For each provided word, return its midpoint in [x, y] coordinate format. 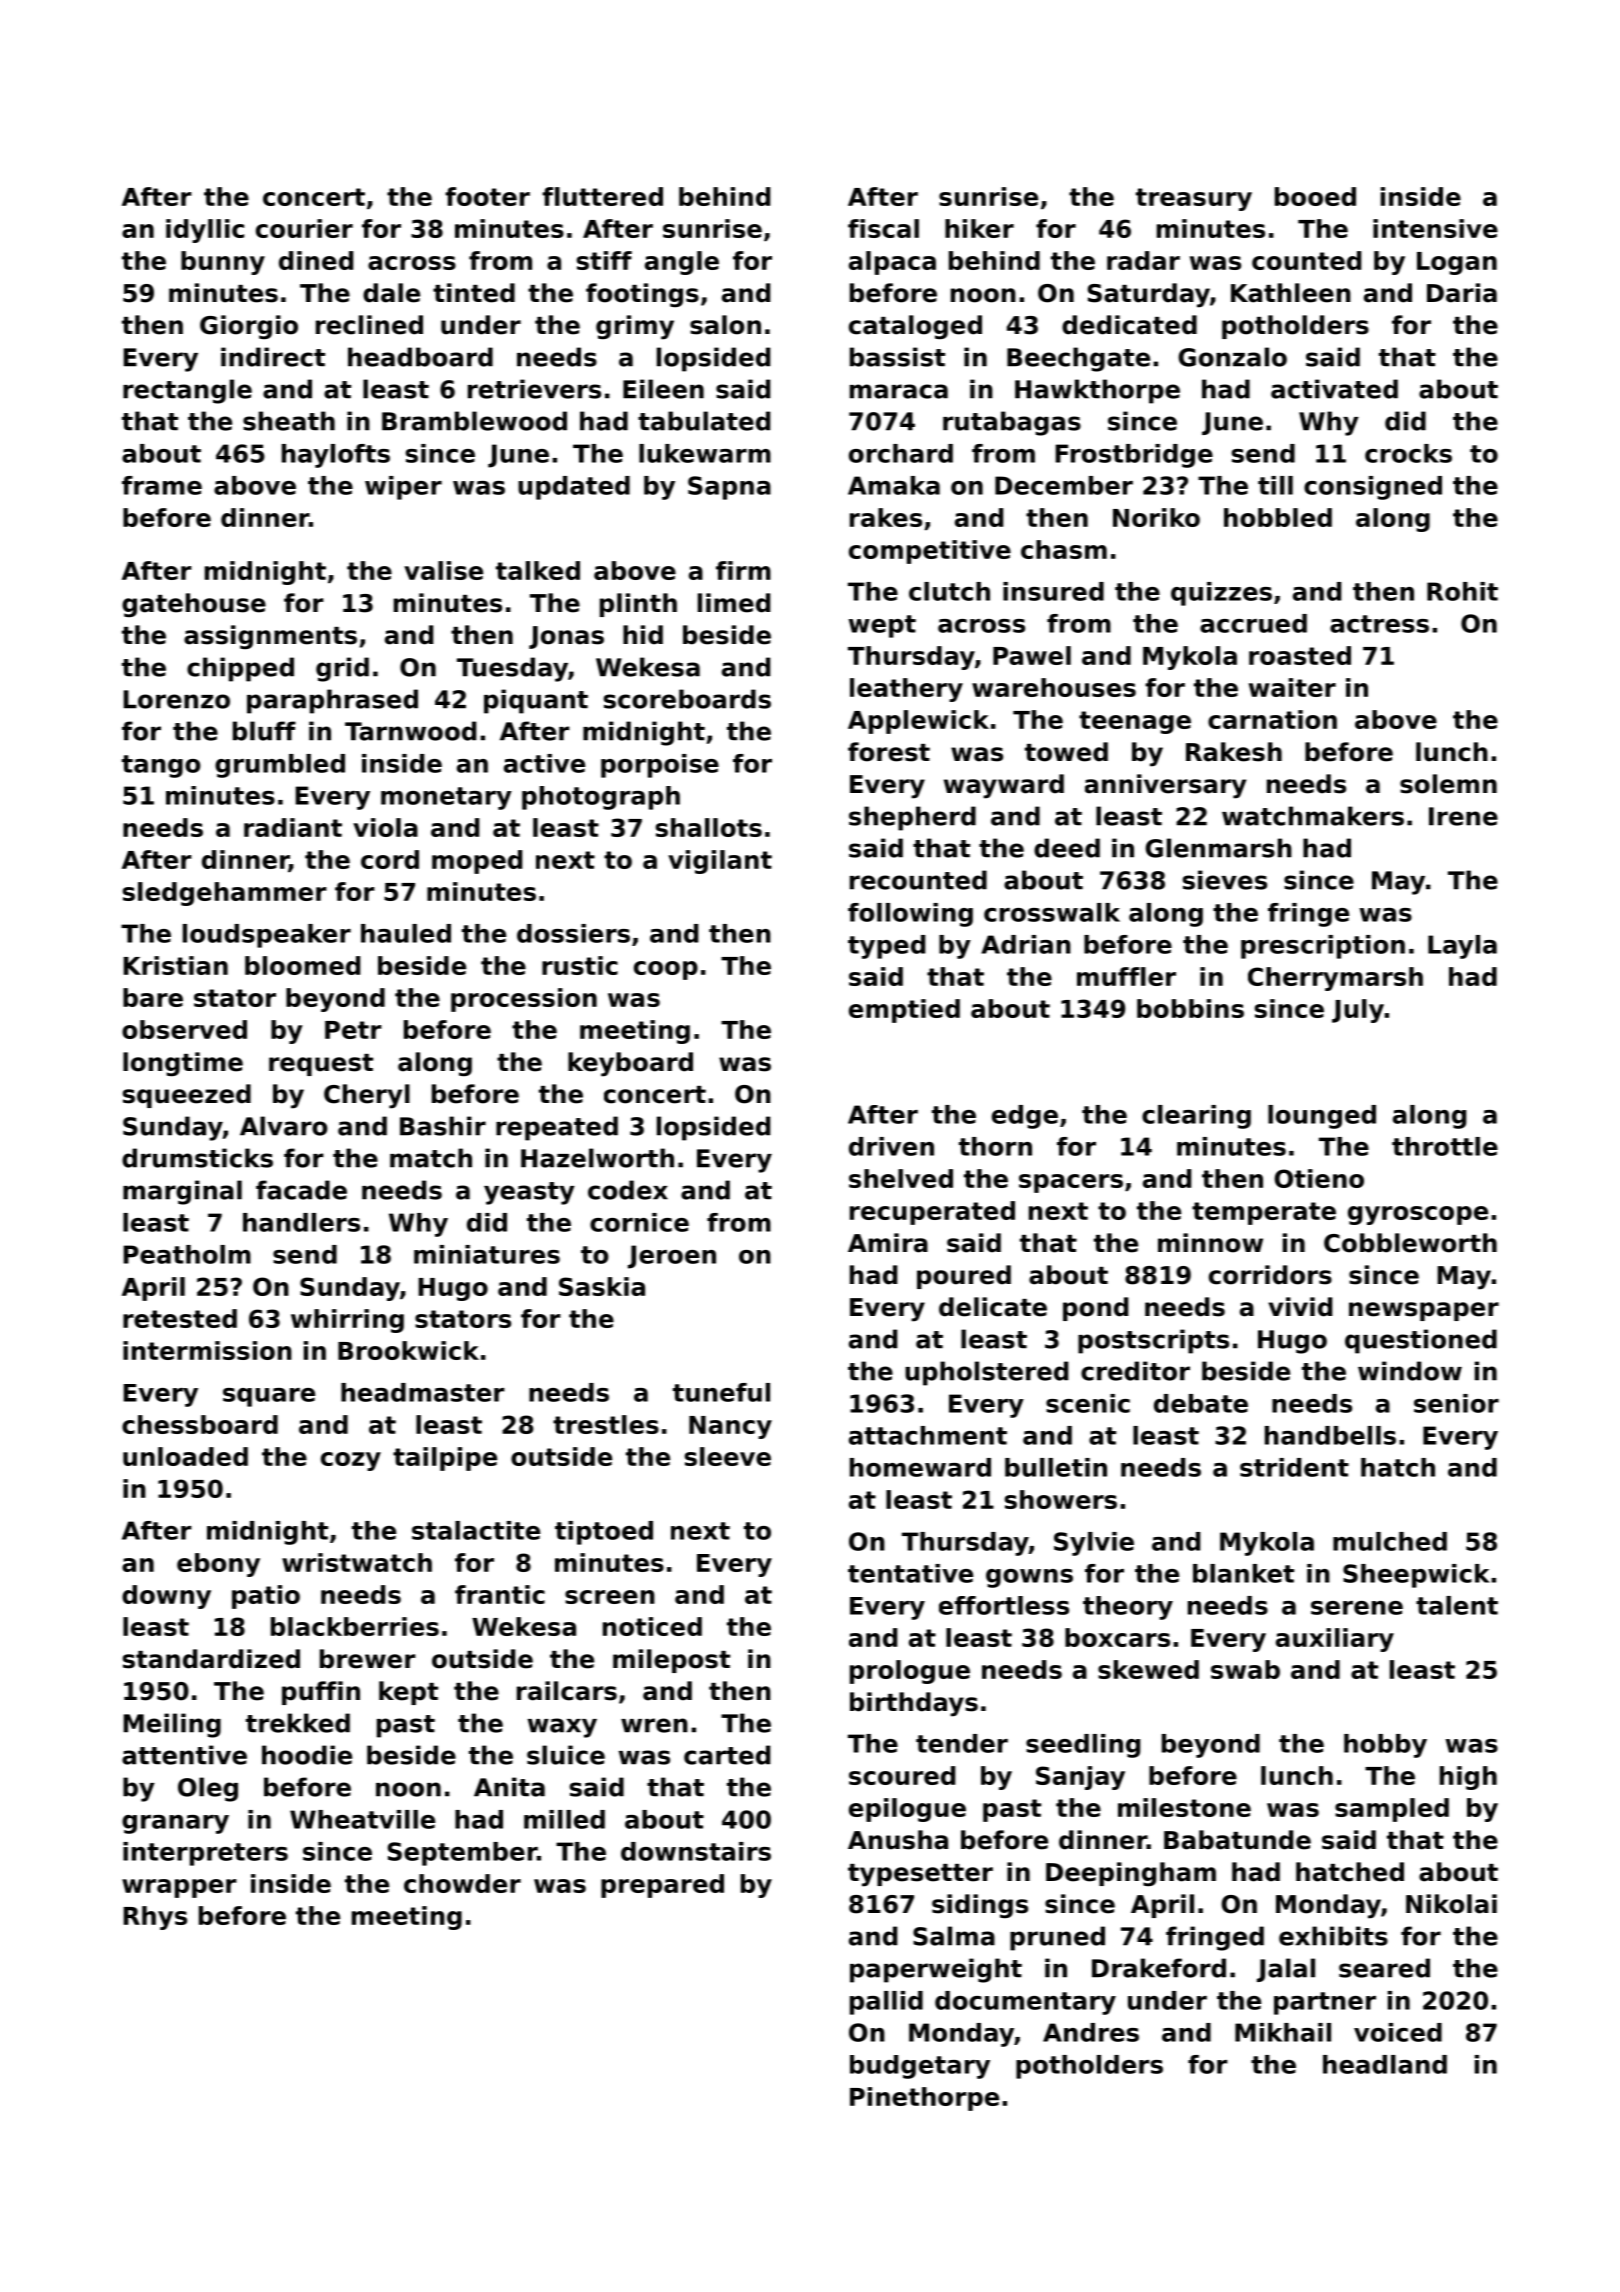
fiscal [883, 228]
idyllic [205, 231]
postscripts [1153, 1341]
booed [1315, 196]
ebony [218, 1565]
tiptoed [604, 1533]
